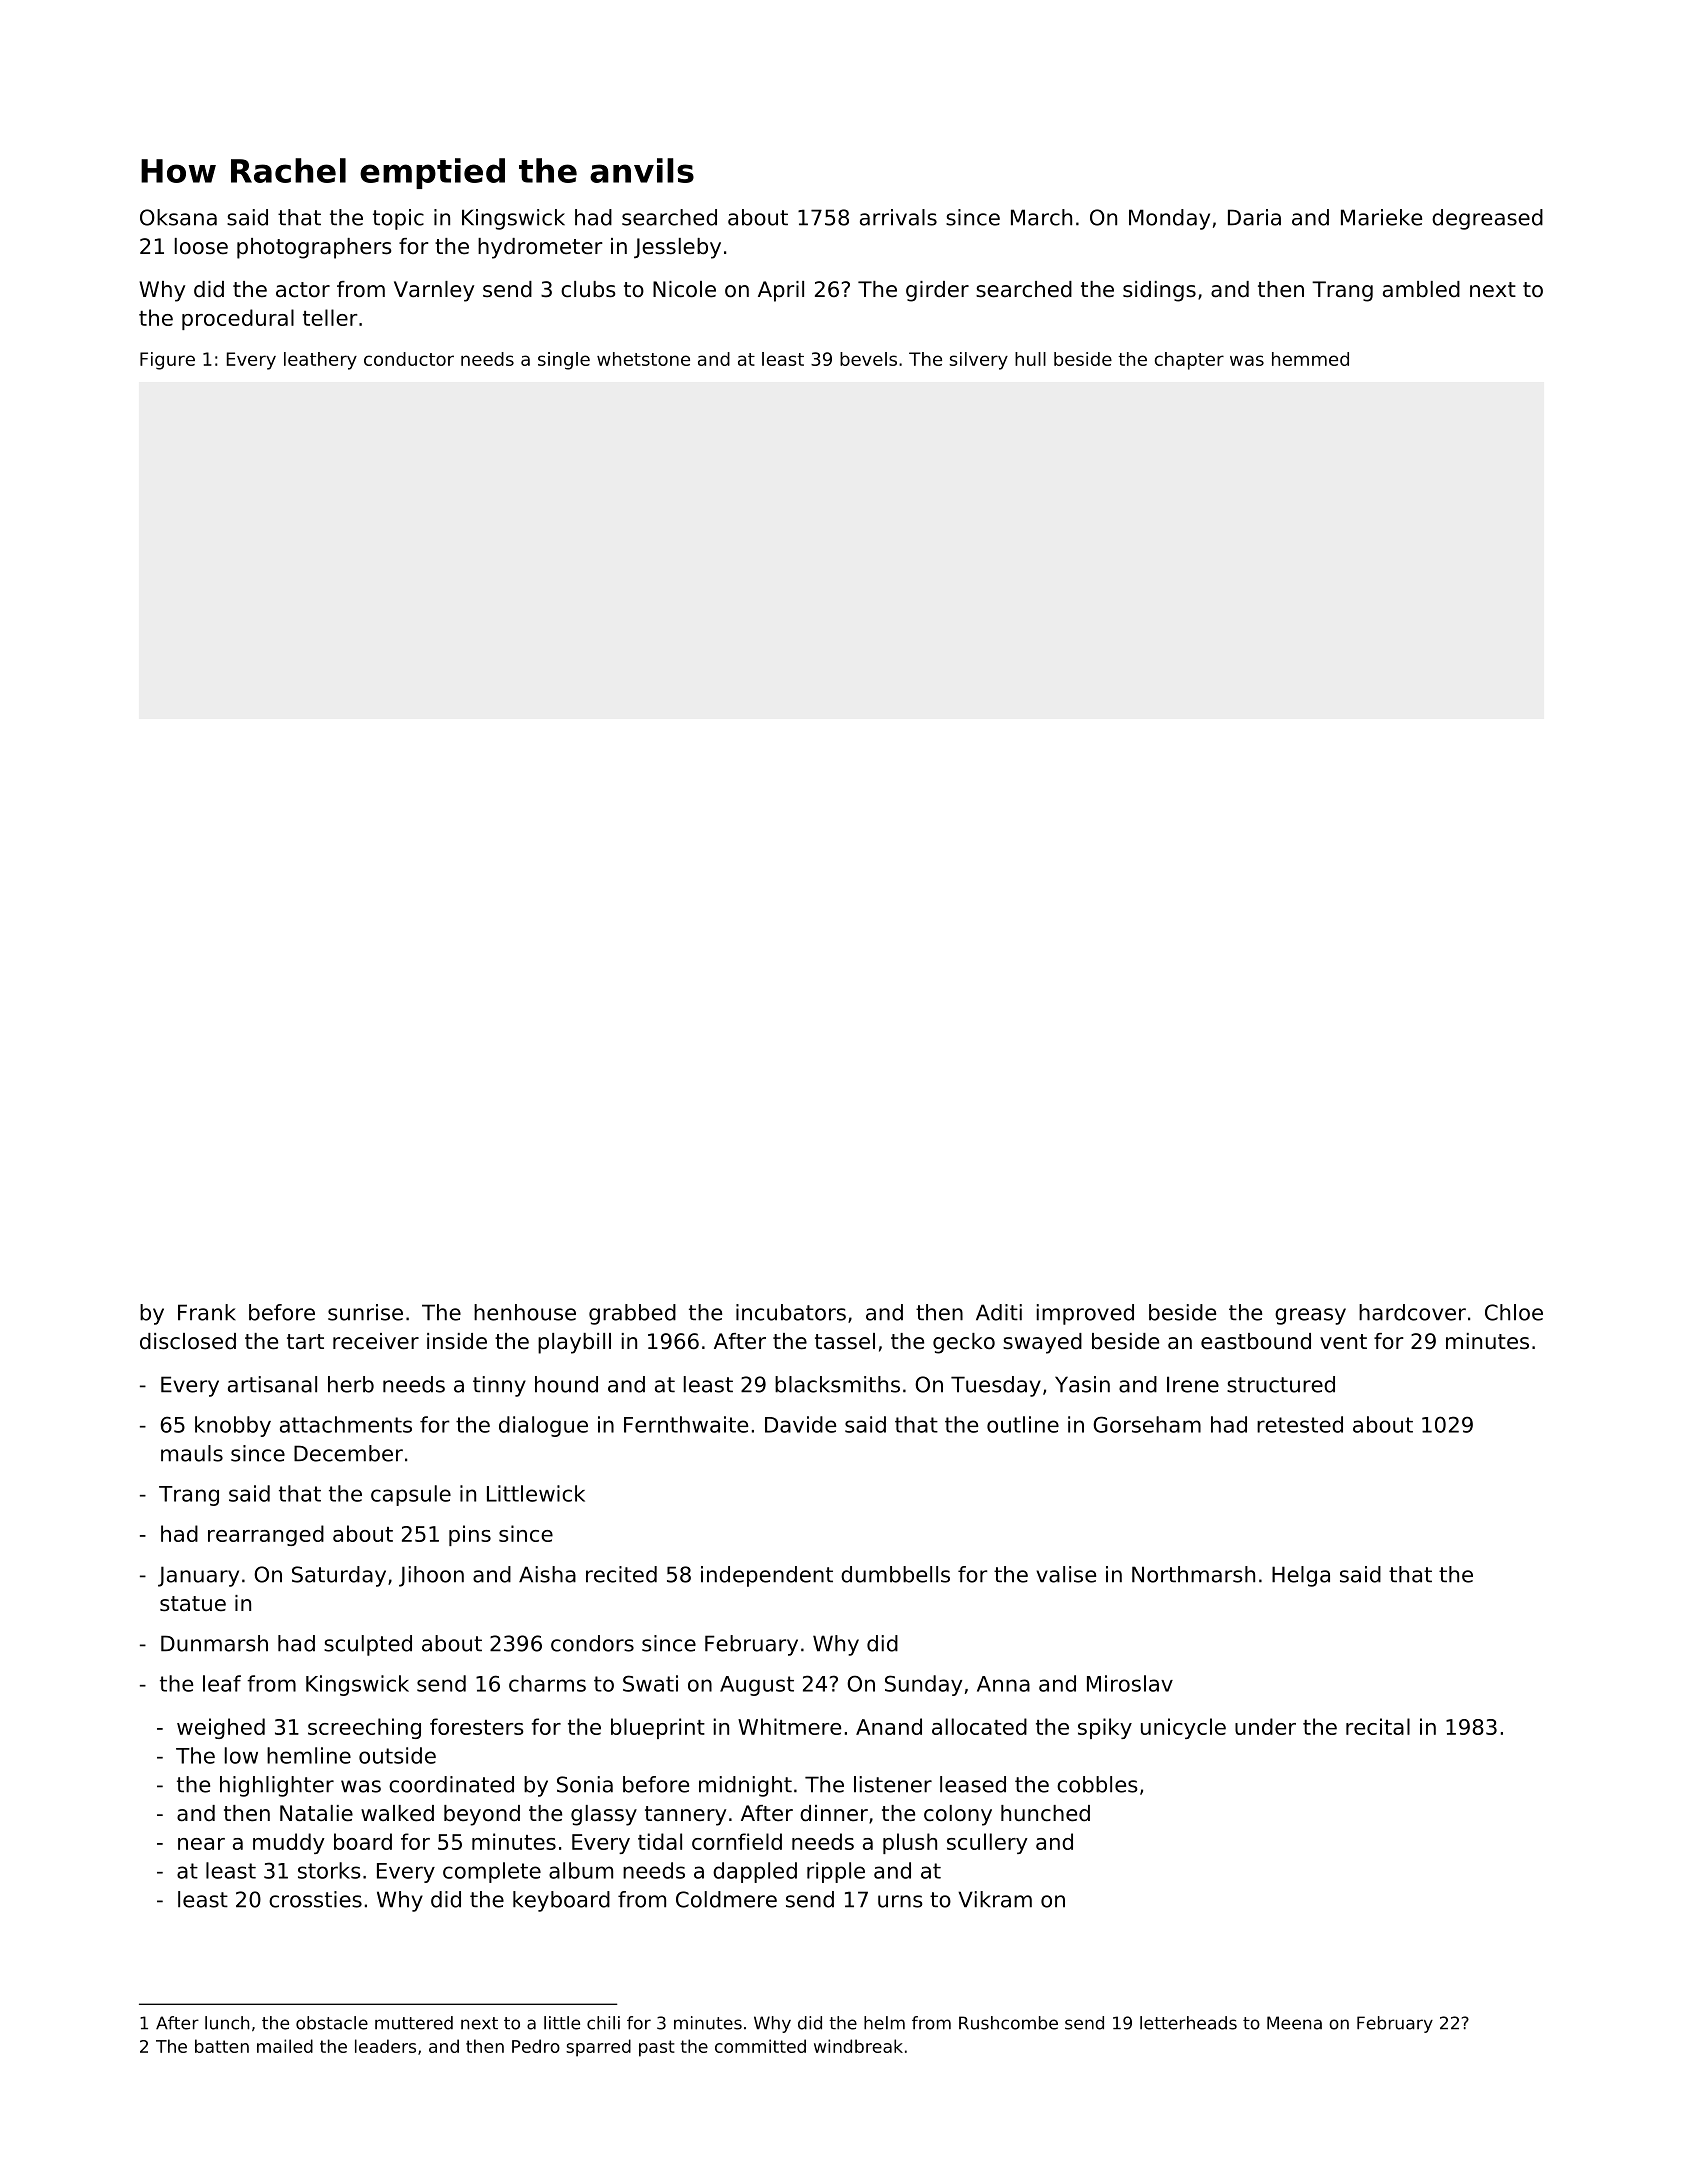 The height and width of the image is (2178, 1683). What do you see at coordinates (1256, 1341) in the image?
I see `eastbound` at bounding box center [1256, 1341].
